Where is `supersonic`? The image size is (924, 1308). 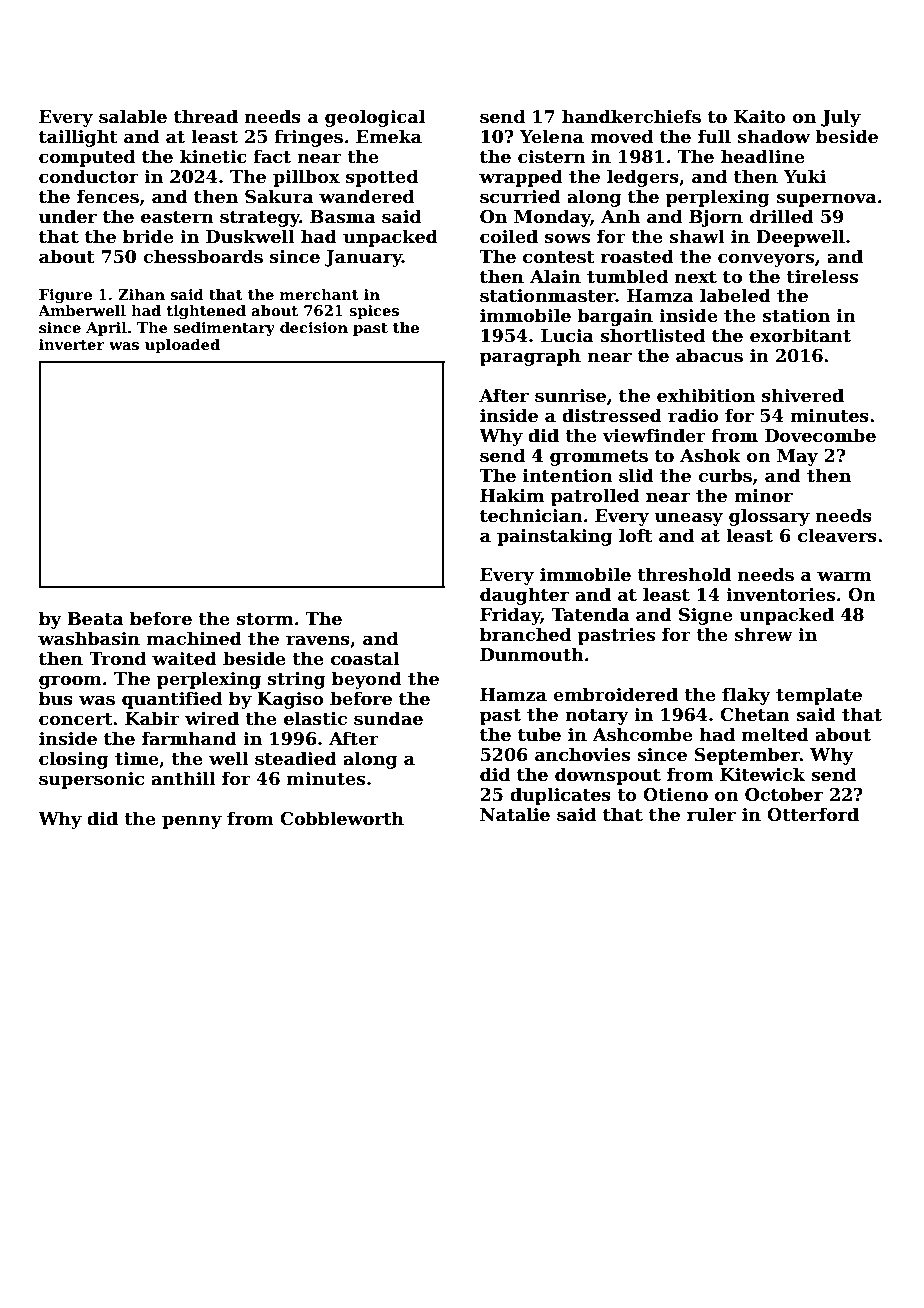 supersonic is located at coordinates (91, 780).
